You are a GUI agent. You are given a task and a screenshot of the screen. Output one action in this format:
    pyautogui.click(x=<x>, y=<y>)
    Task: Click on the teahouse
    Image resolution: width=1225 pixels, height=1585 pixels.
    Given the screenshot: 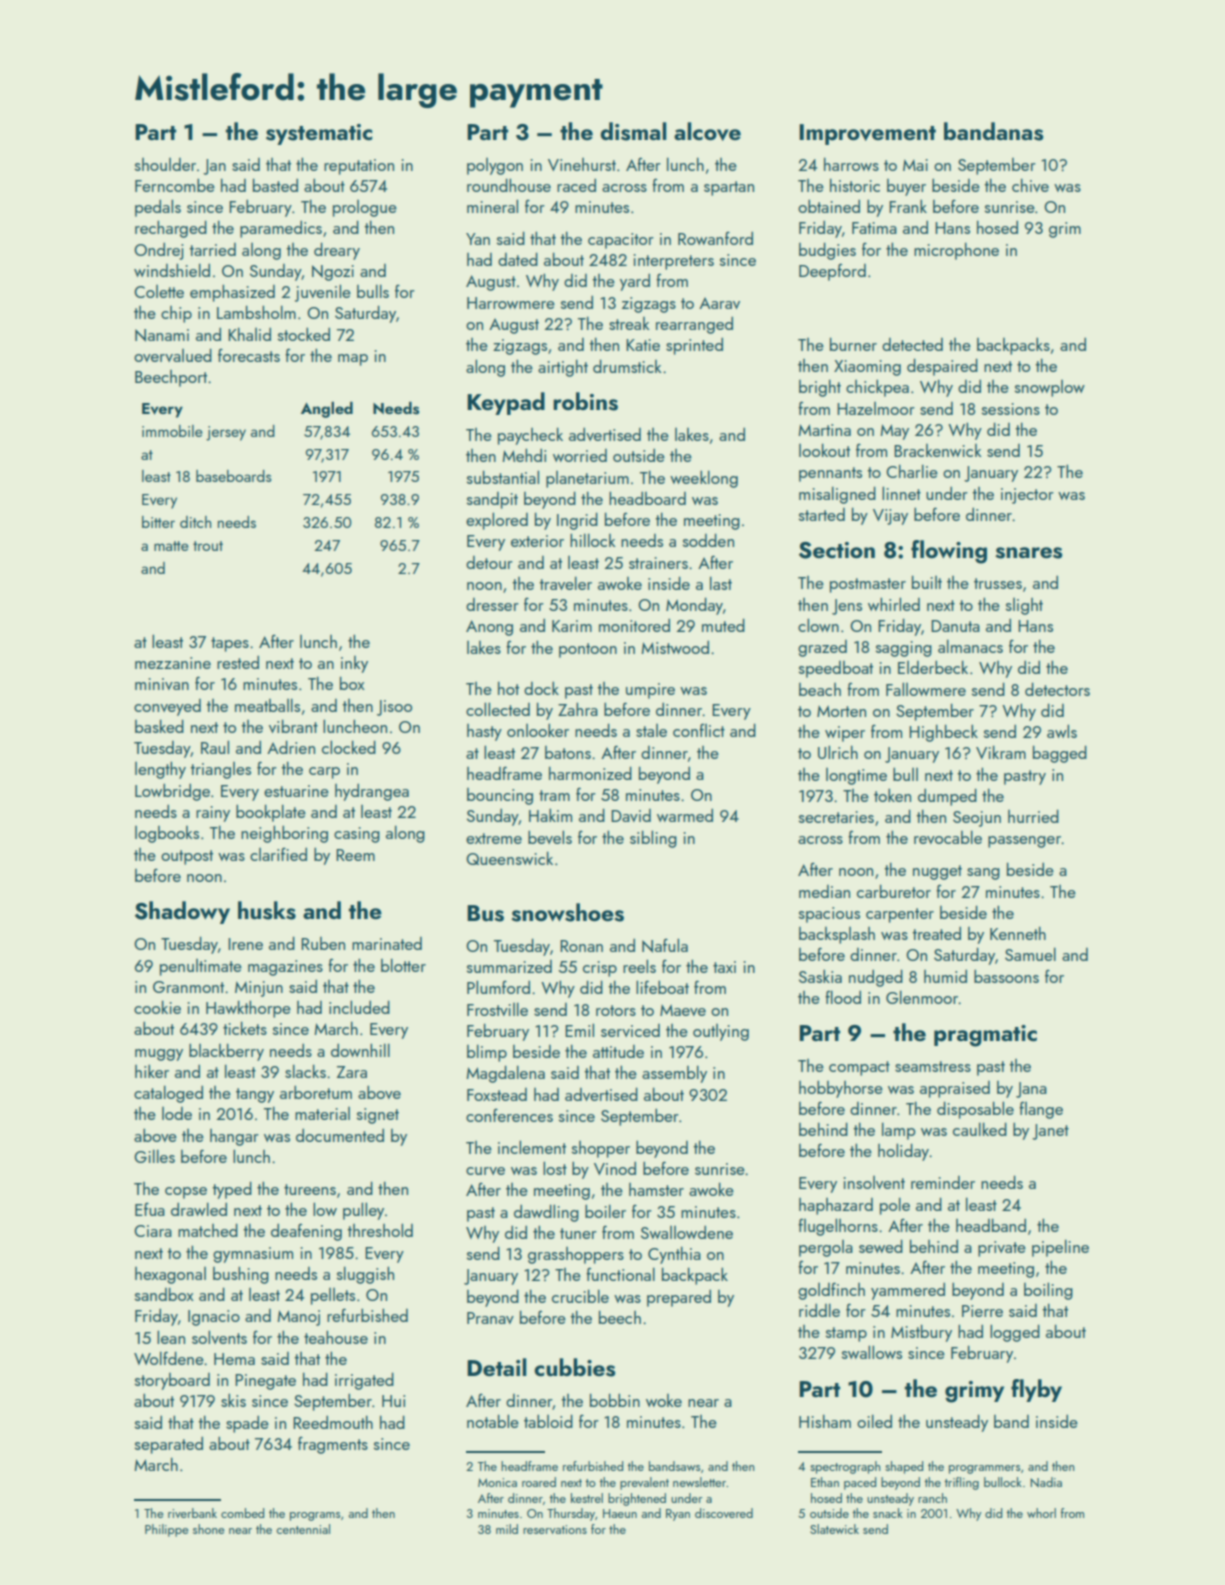 What is the action you would take?
    pyautogui.click(x=336, y=1337)
